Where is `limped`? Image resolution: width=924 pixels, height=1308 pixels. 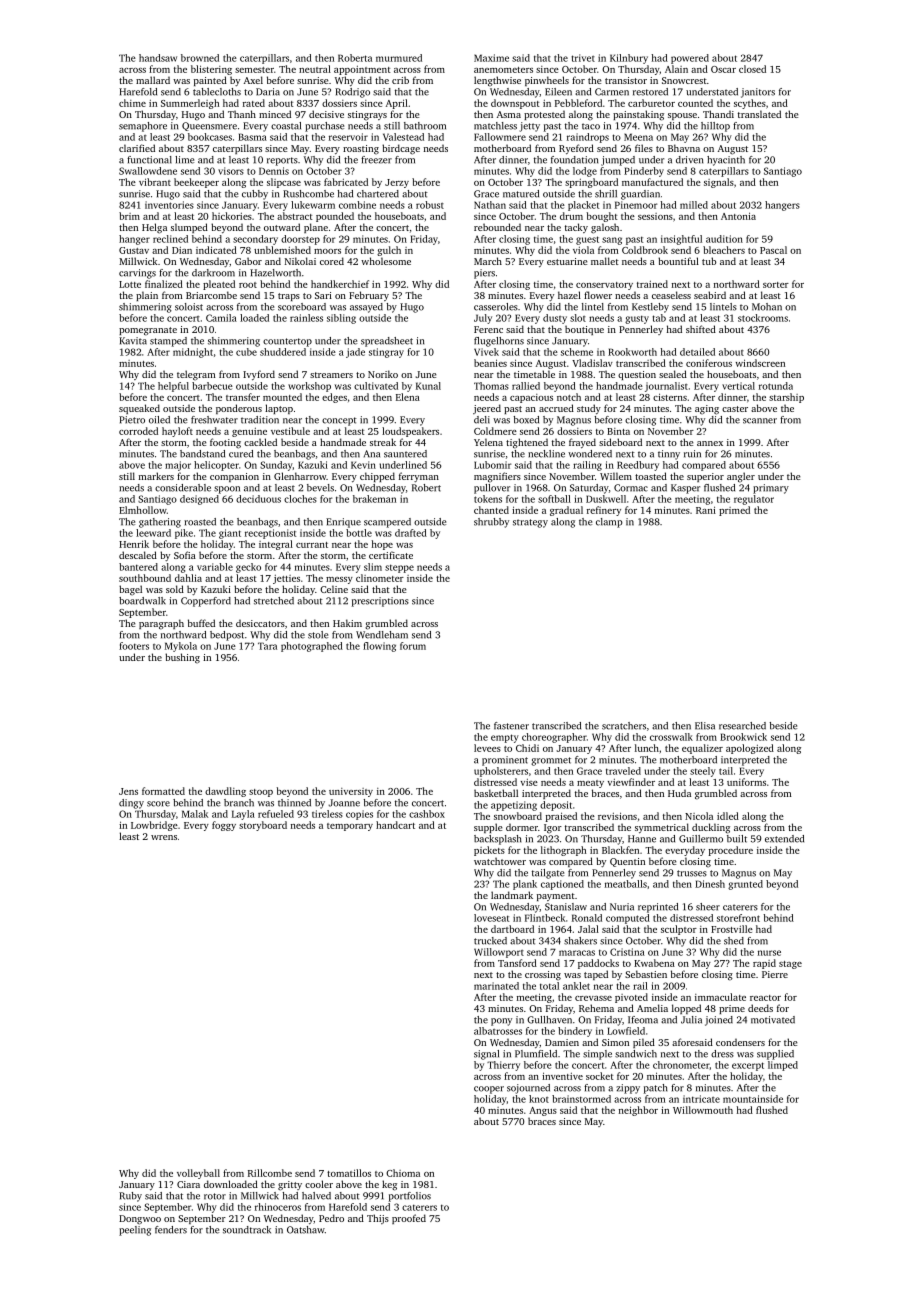
limped is located at coordinates (783, 1066).
